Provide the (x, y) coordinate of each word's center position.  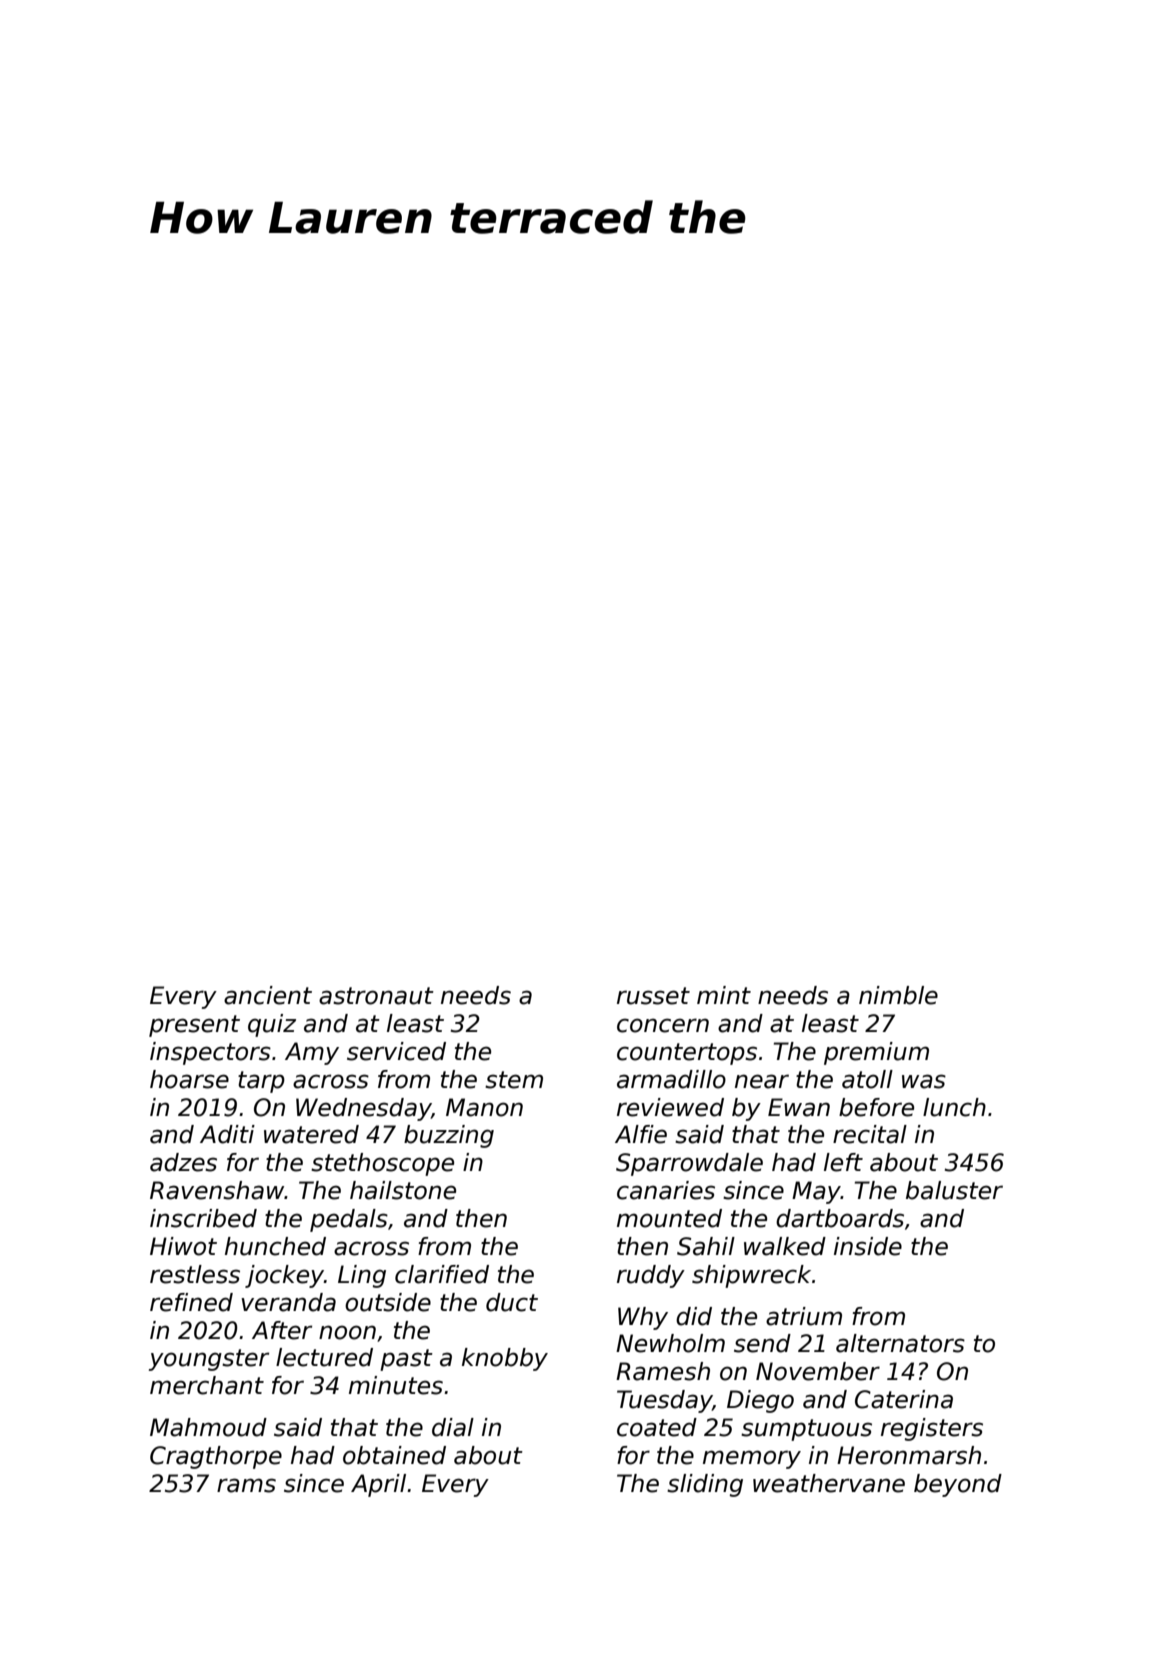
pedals (349, 1220)
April (378, 1485)
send (762, 1343)
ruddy (651, 1276)
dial (453, 1427)
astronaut (376, 996)
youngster (209, 1360)
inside (868, 1246)
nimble (898, 995)
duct (512, 1302)
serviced (396, 1051)
